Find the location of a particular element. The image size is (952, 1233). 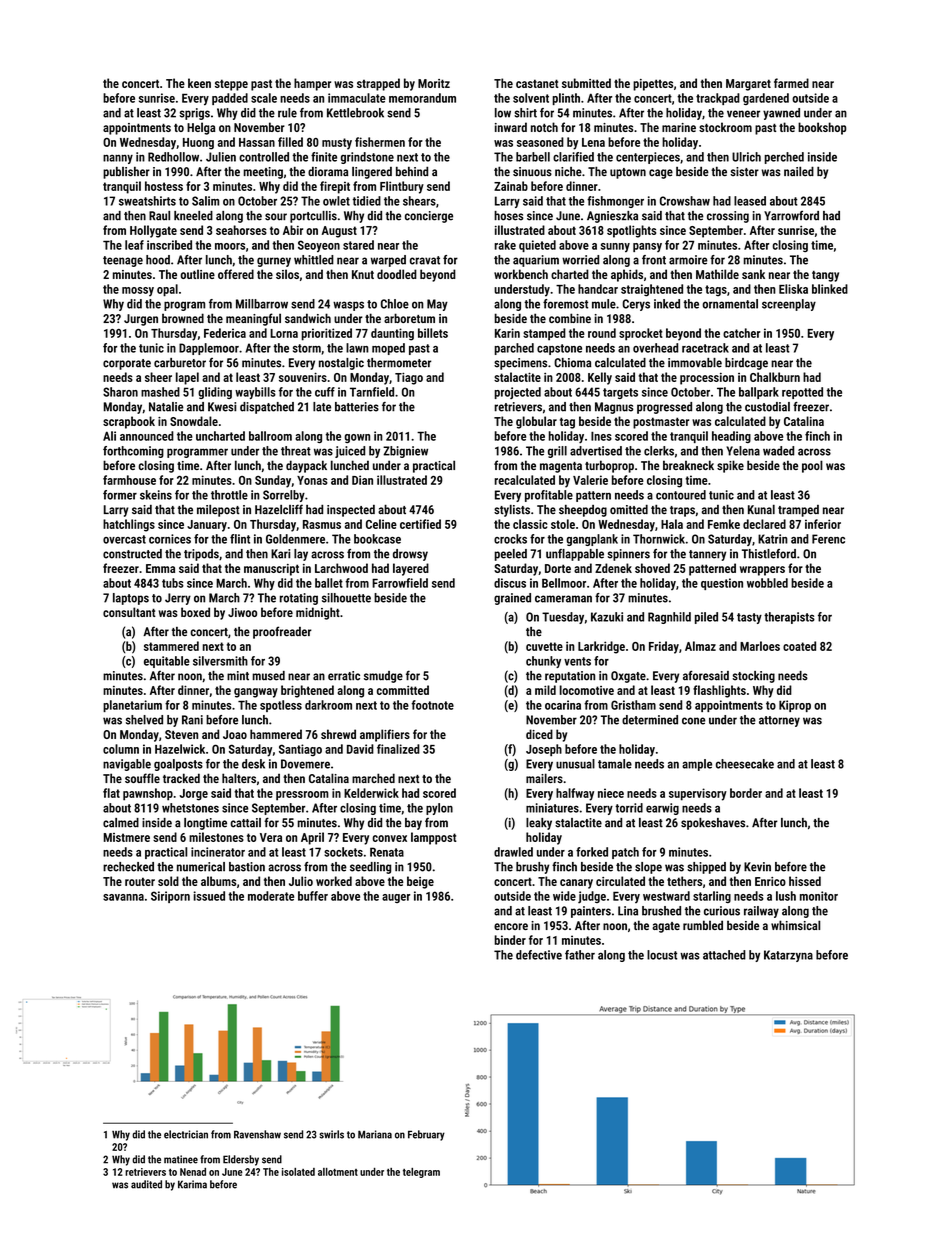

castanet is located at coordinates (537, 83).
